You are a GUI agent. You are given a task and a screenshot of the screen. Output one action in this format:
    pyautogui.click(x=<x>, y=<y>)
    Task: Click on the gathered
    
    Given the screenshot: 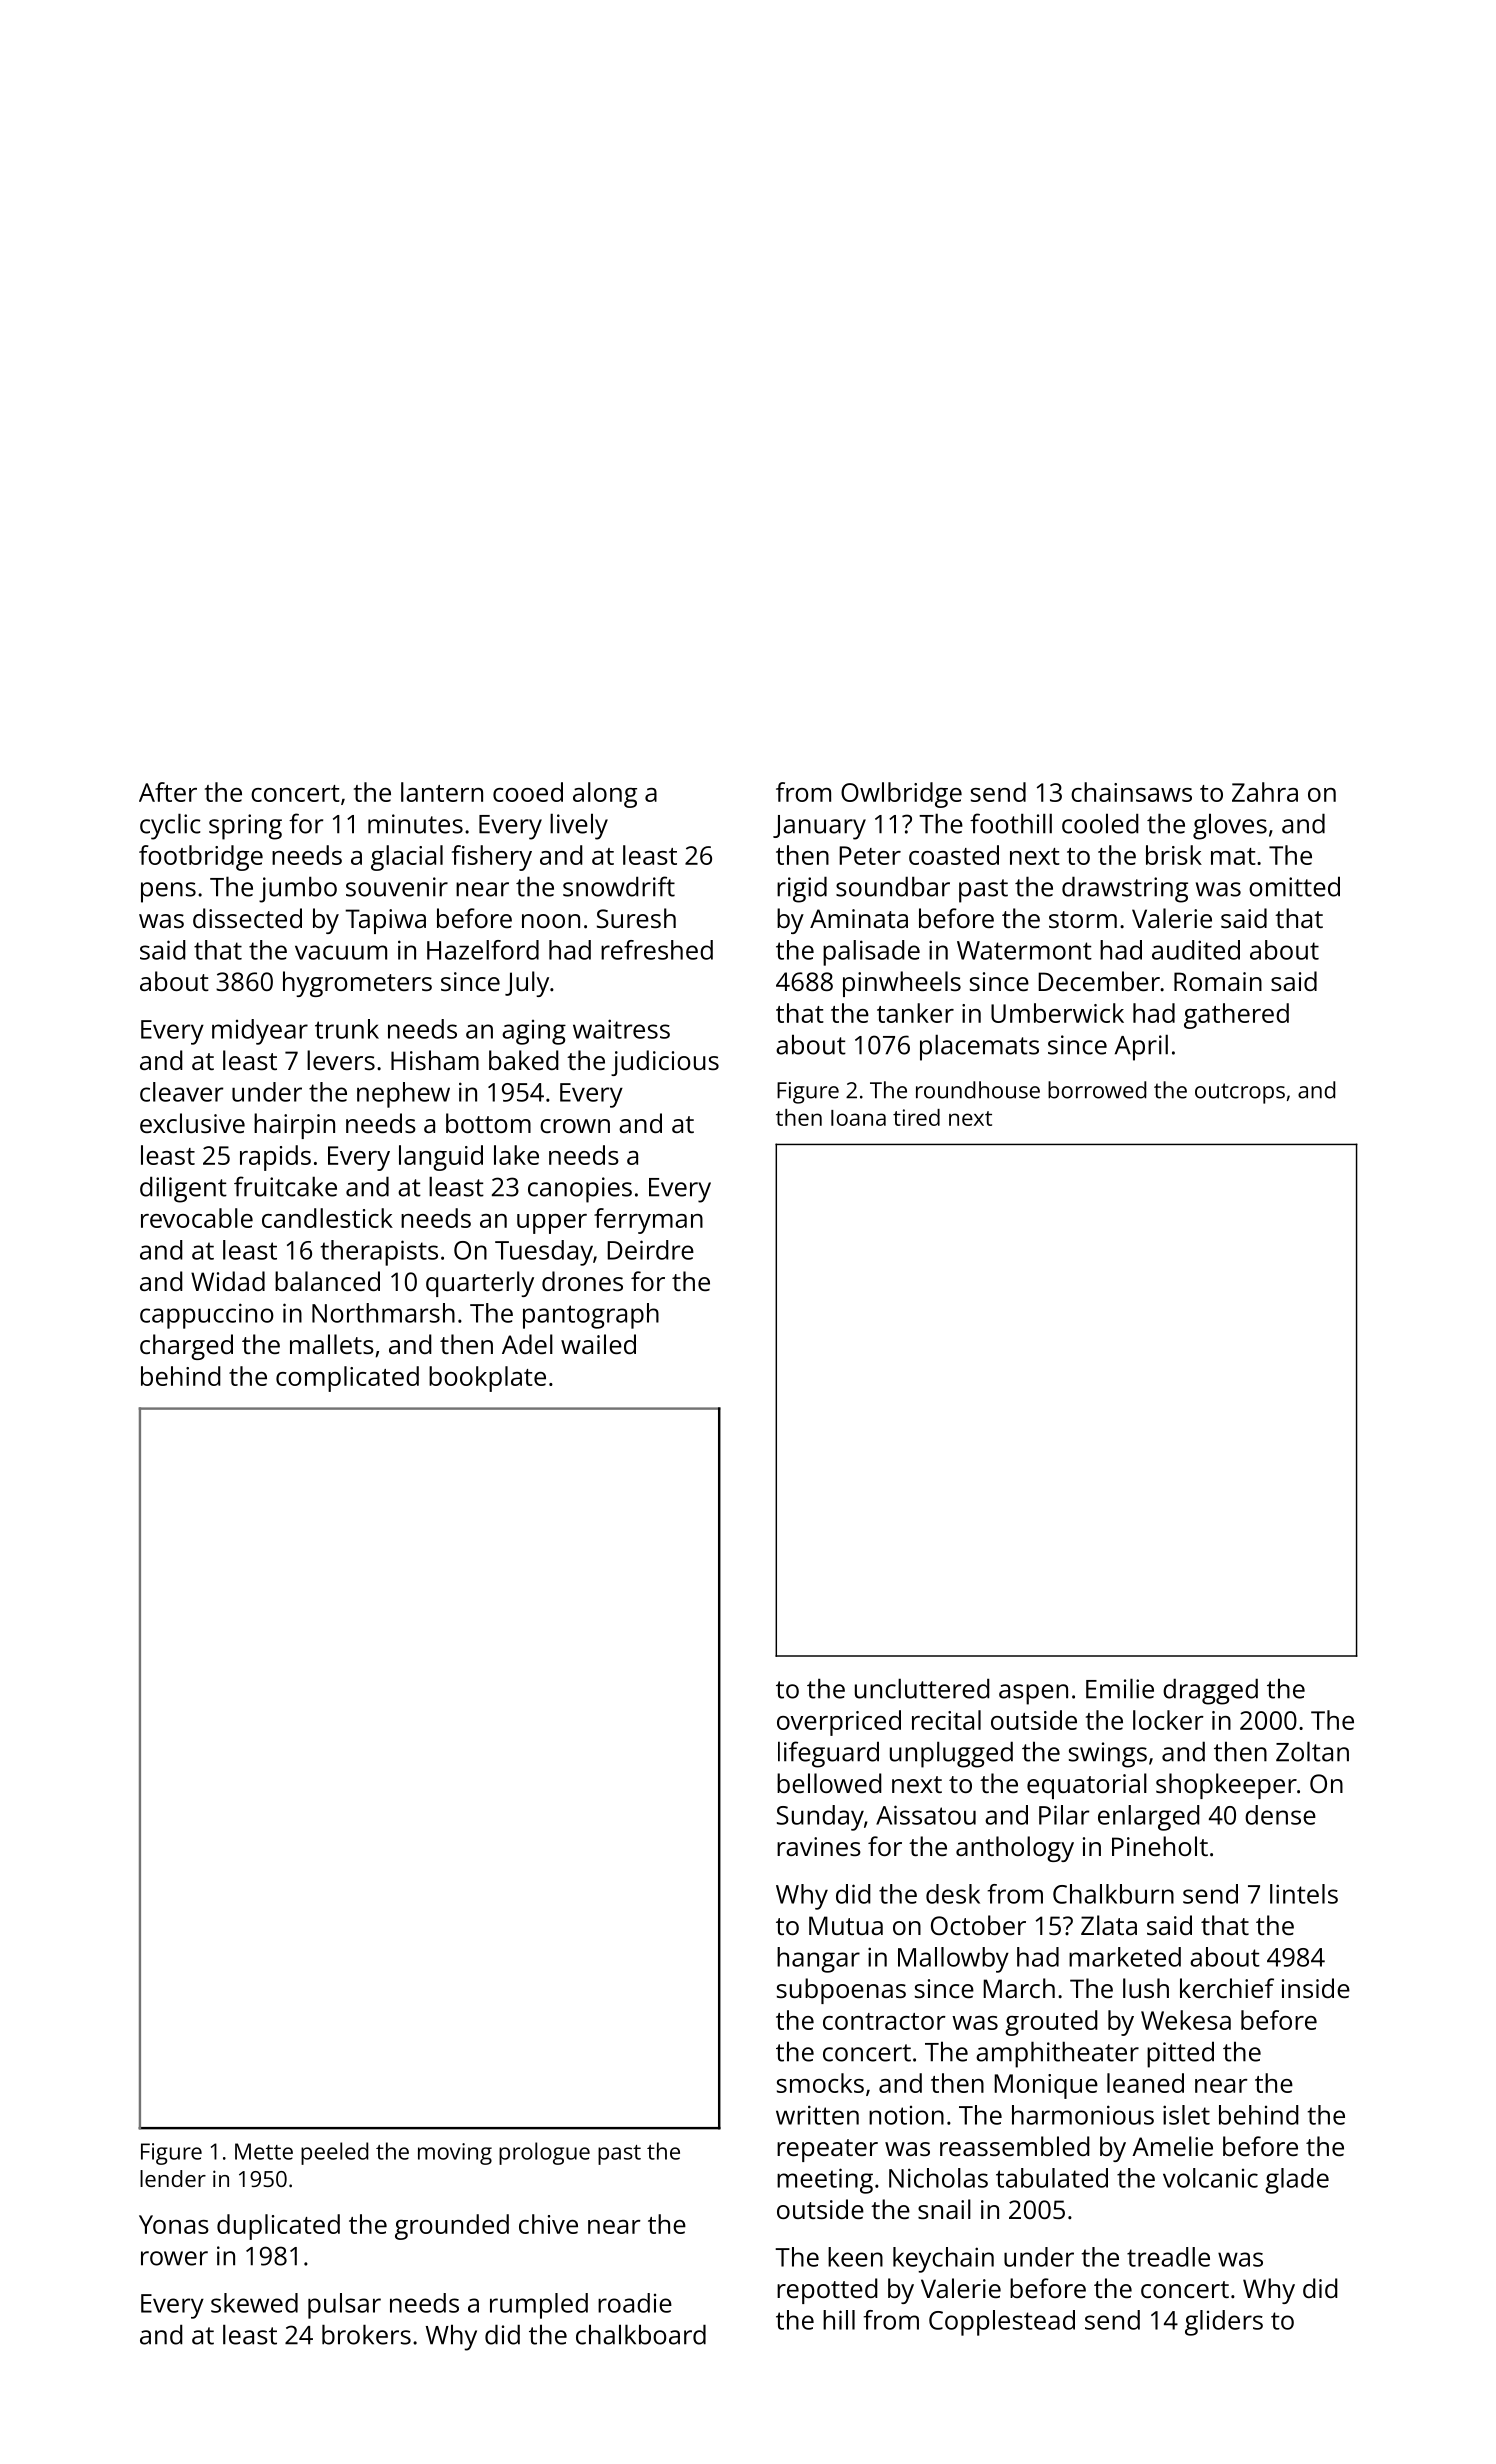 What is the action you would take?
    pyautogui.click(x=1236, y=1016)
